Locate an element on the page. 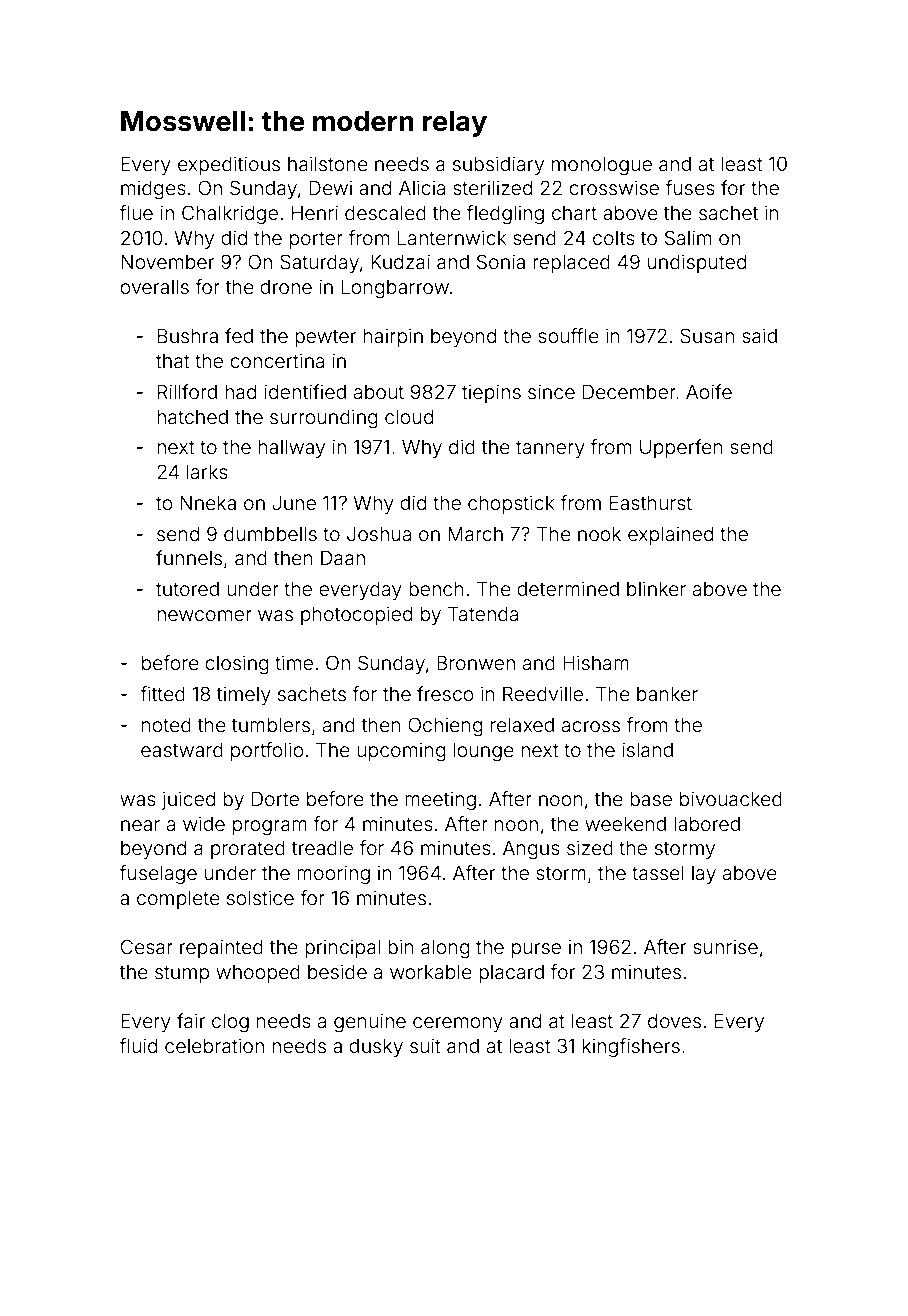  upcoming is located at coordinates (401, 751).
